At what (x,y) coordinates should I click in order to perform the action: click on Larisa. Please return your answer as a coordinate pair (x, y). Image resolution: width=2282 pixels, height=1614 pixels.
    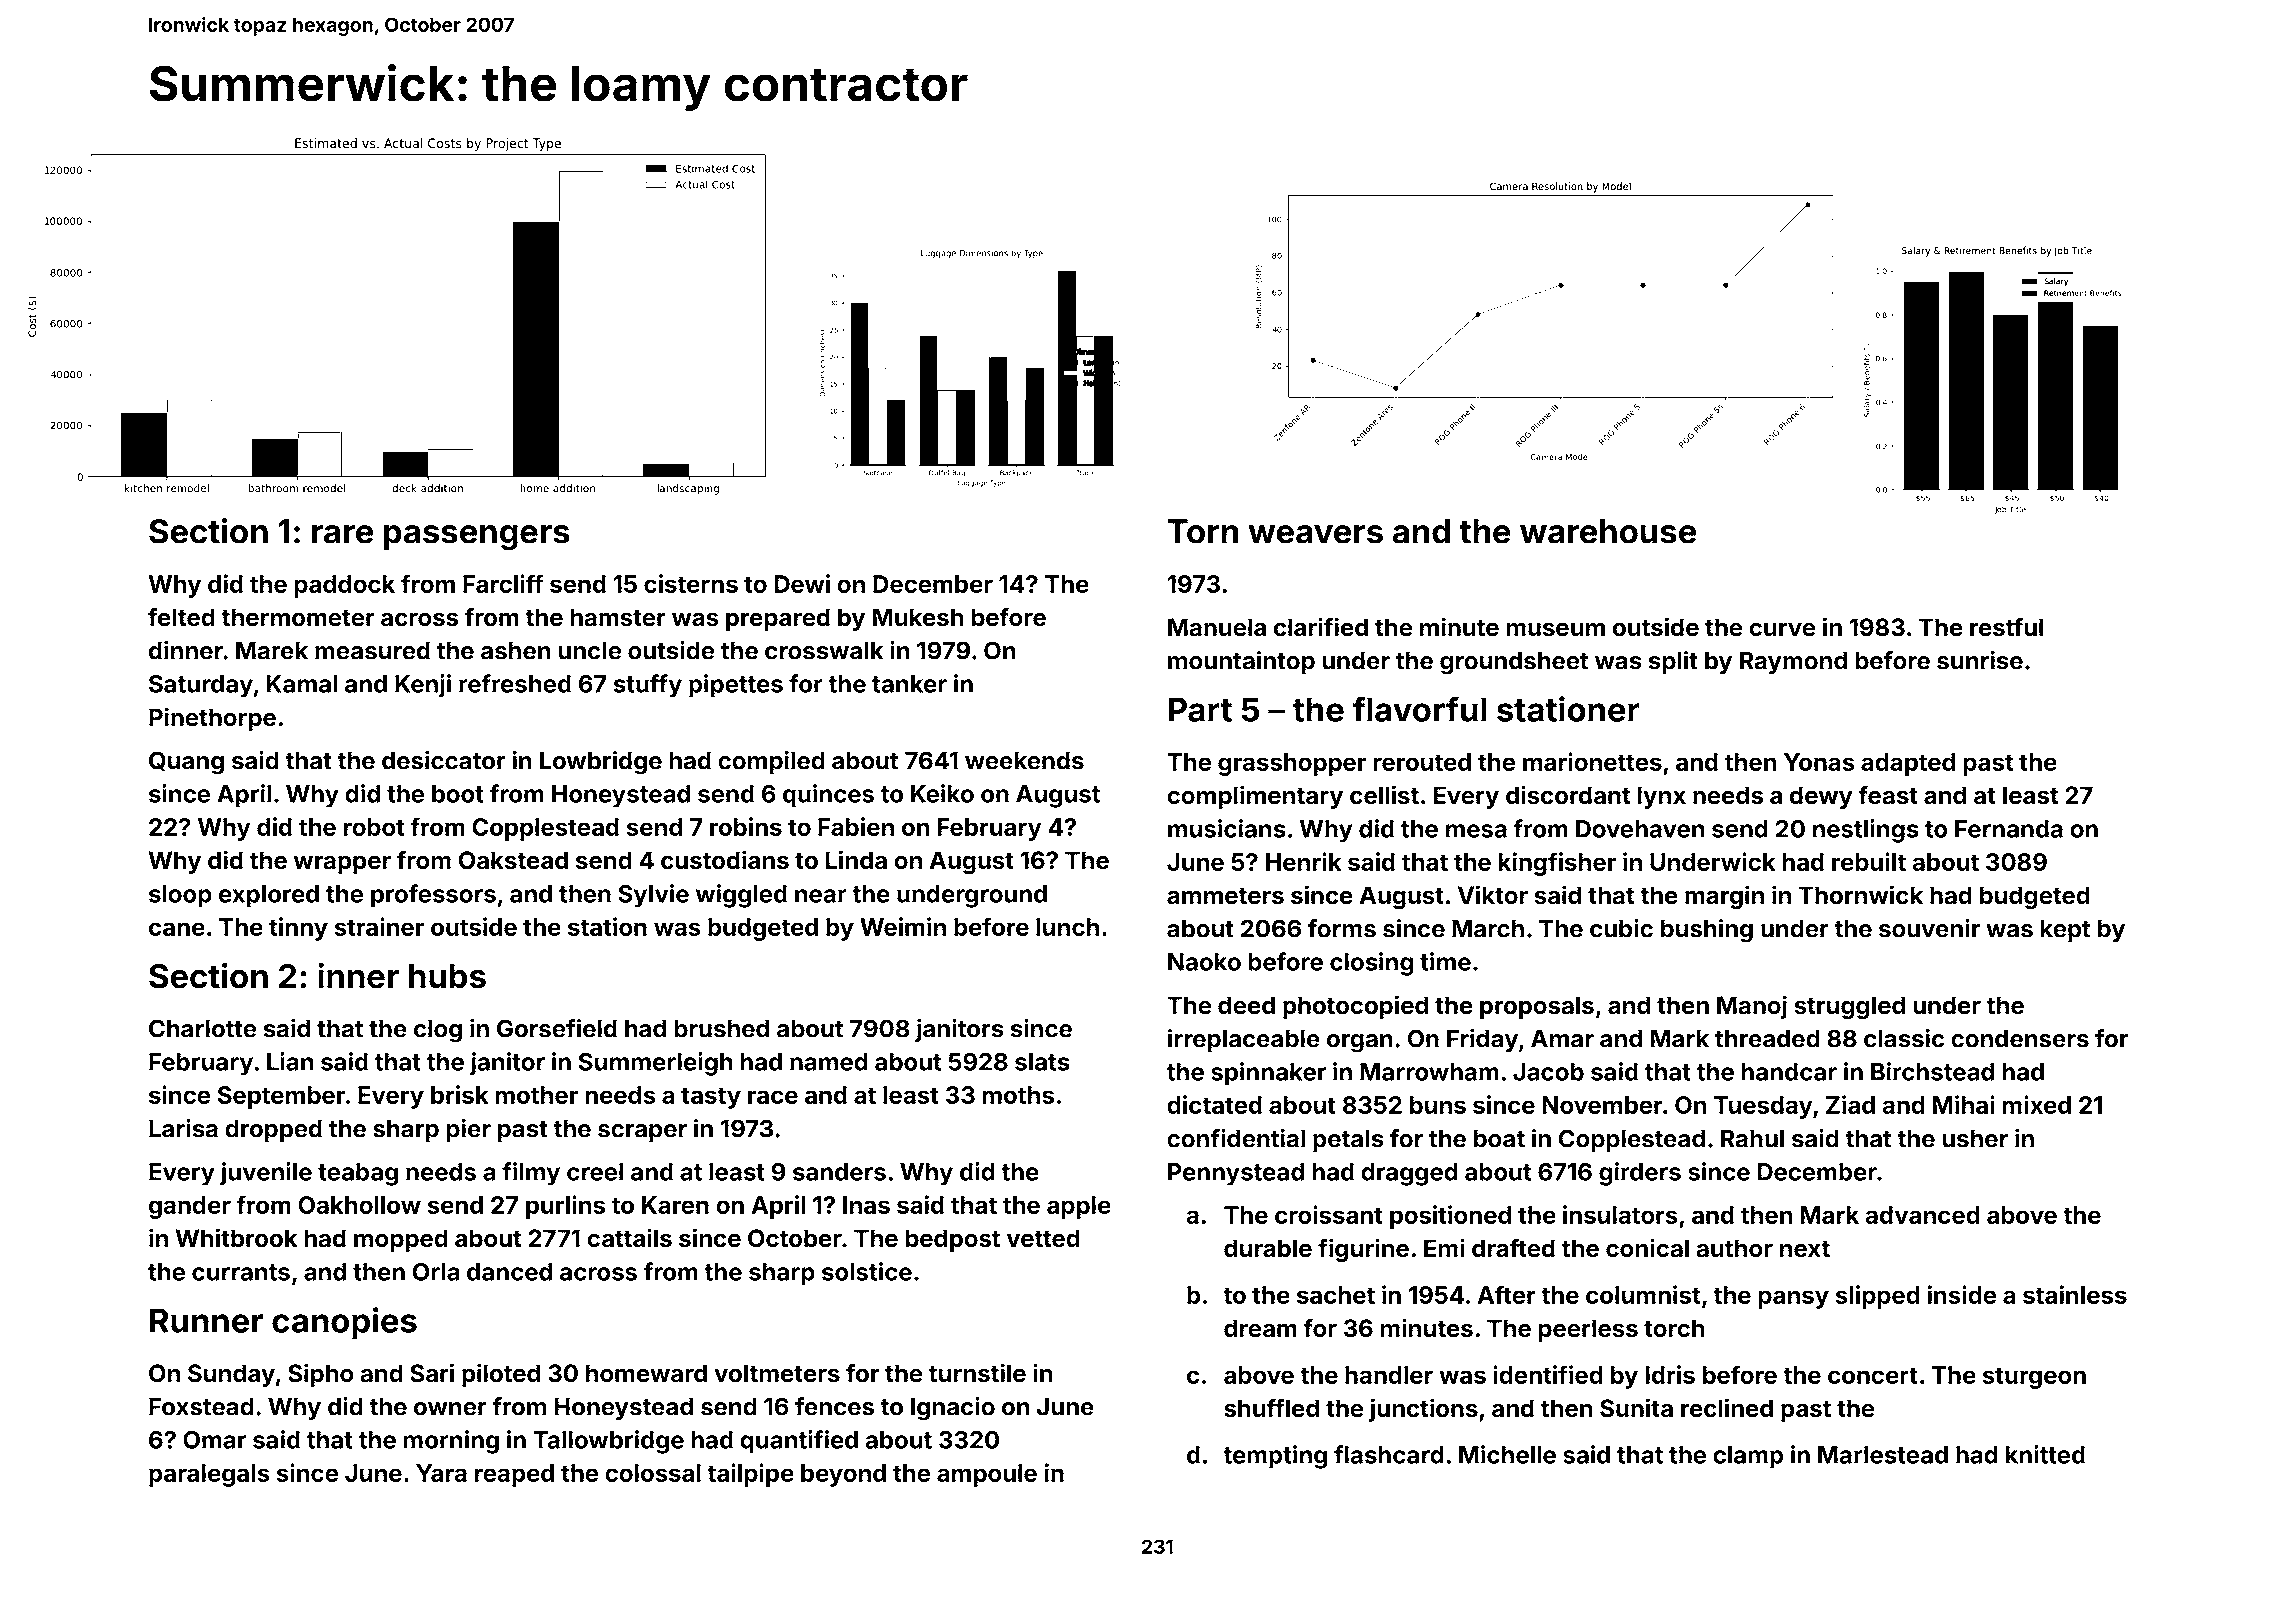
    Looking at the image, I should click on (183, 1128).
